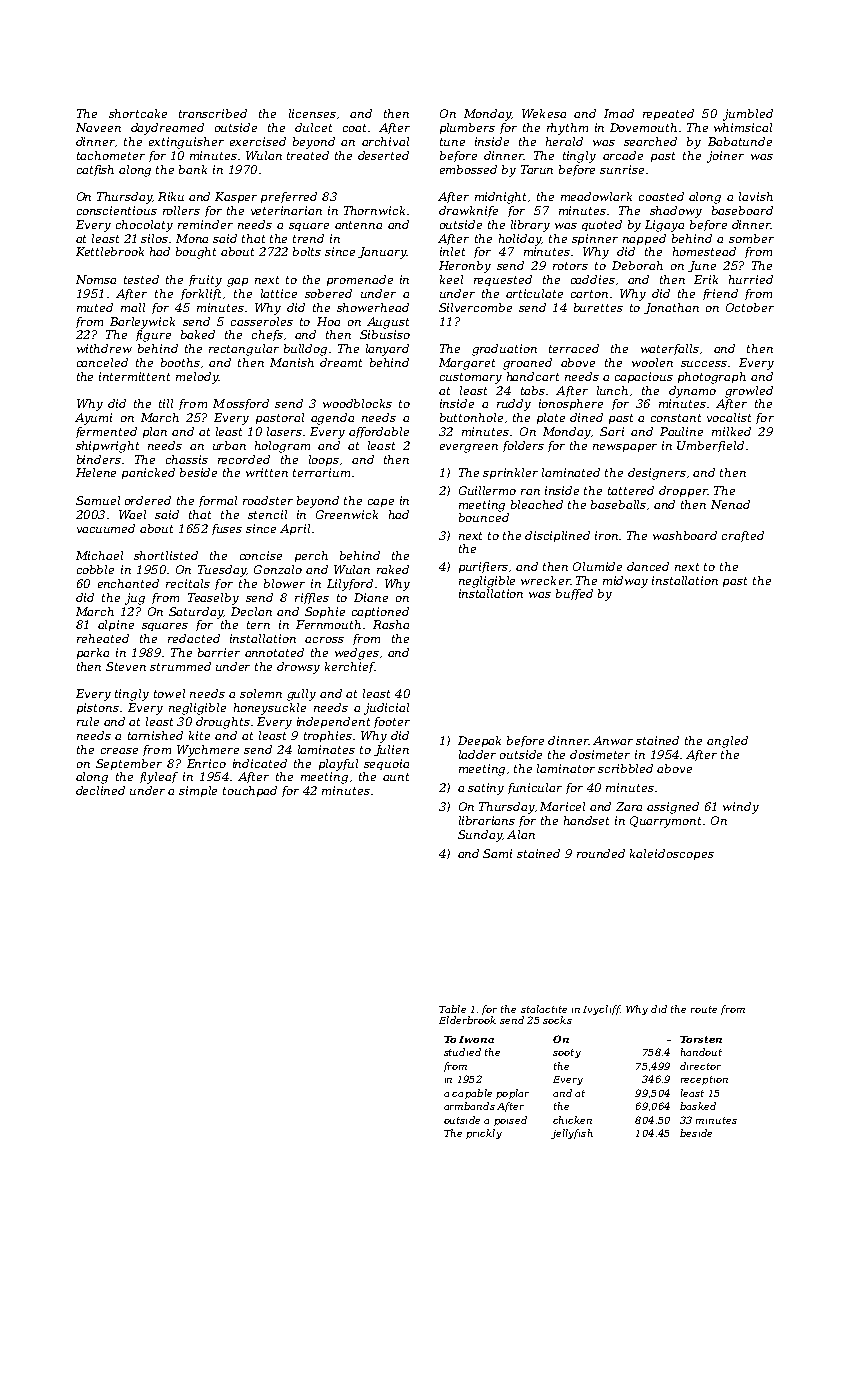 The height and width of the page is (1400, 849). What do you see at coordinates (469, 1106) in the page?
I see `armbands` at bounding box center [469, 1106].
